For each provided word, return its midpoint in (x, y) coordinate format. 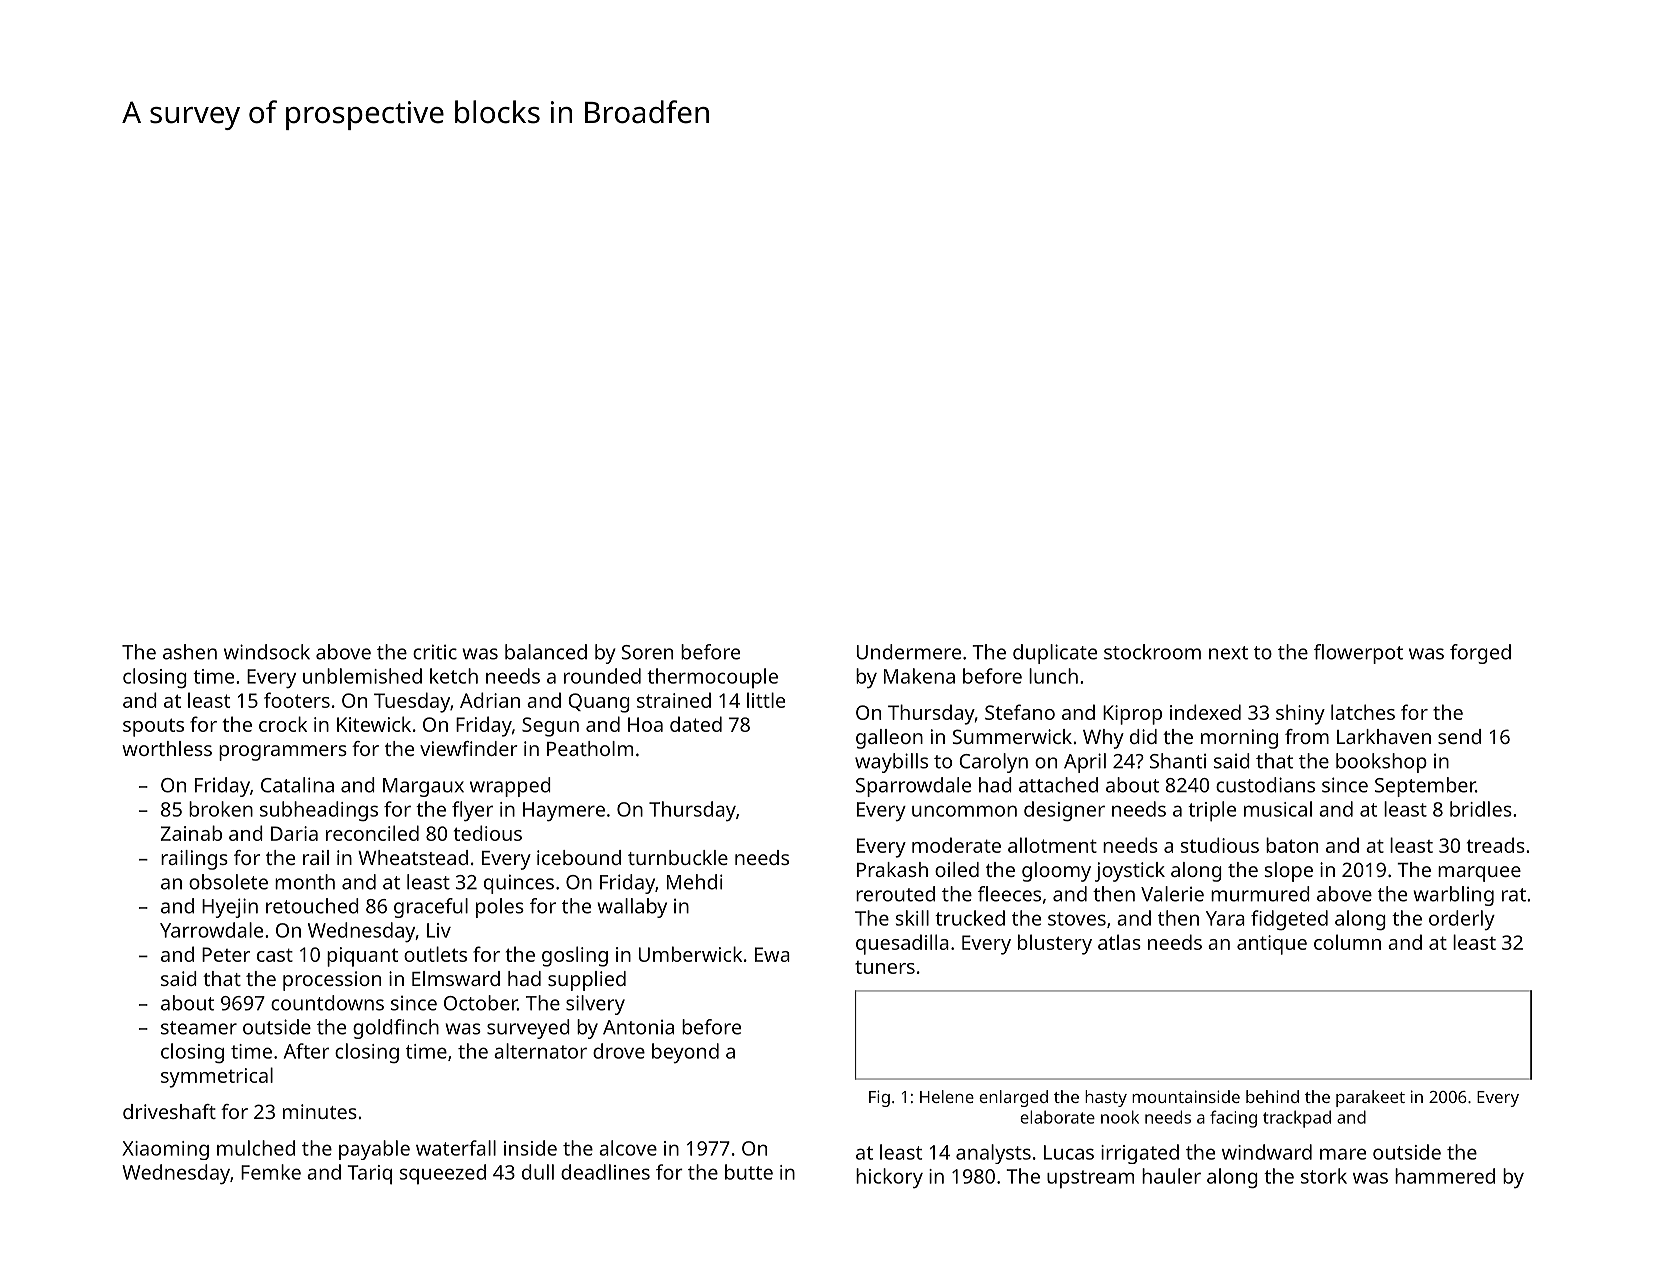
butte (749, 1172)
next (1228, 653)
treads (1496, 845)
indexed (1205, 712)
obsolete (228, 882)
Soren (647, 652)
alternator (540, 1051)
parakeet (1370, 1098)
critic (435, 652)
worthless (167, 748)
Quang (599, 703)
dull (538, 1172)
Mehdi (695, 882)
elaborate (1057, 1117)
